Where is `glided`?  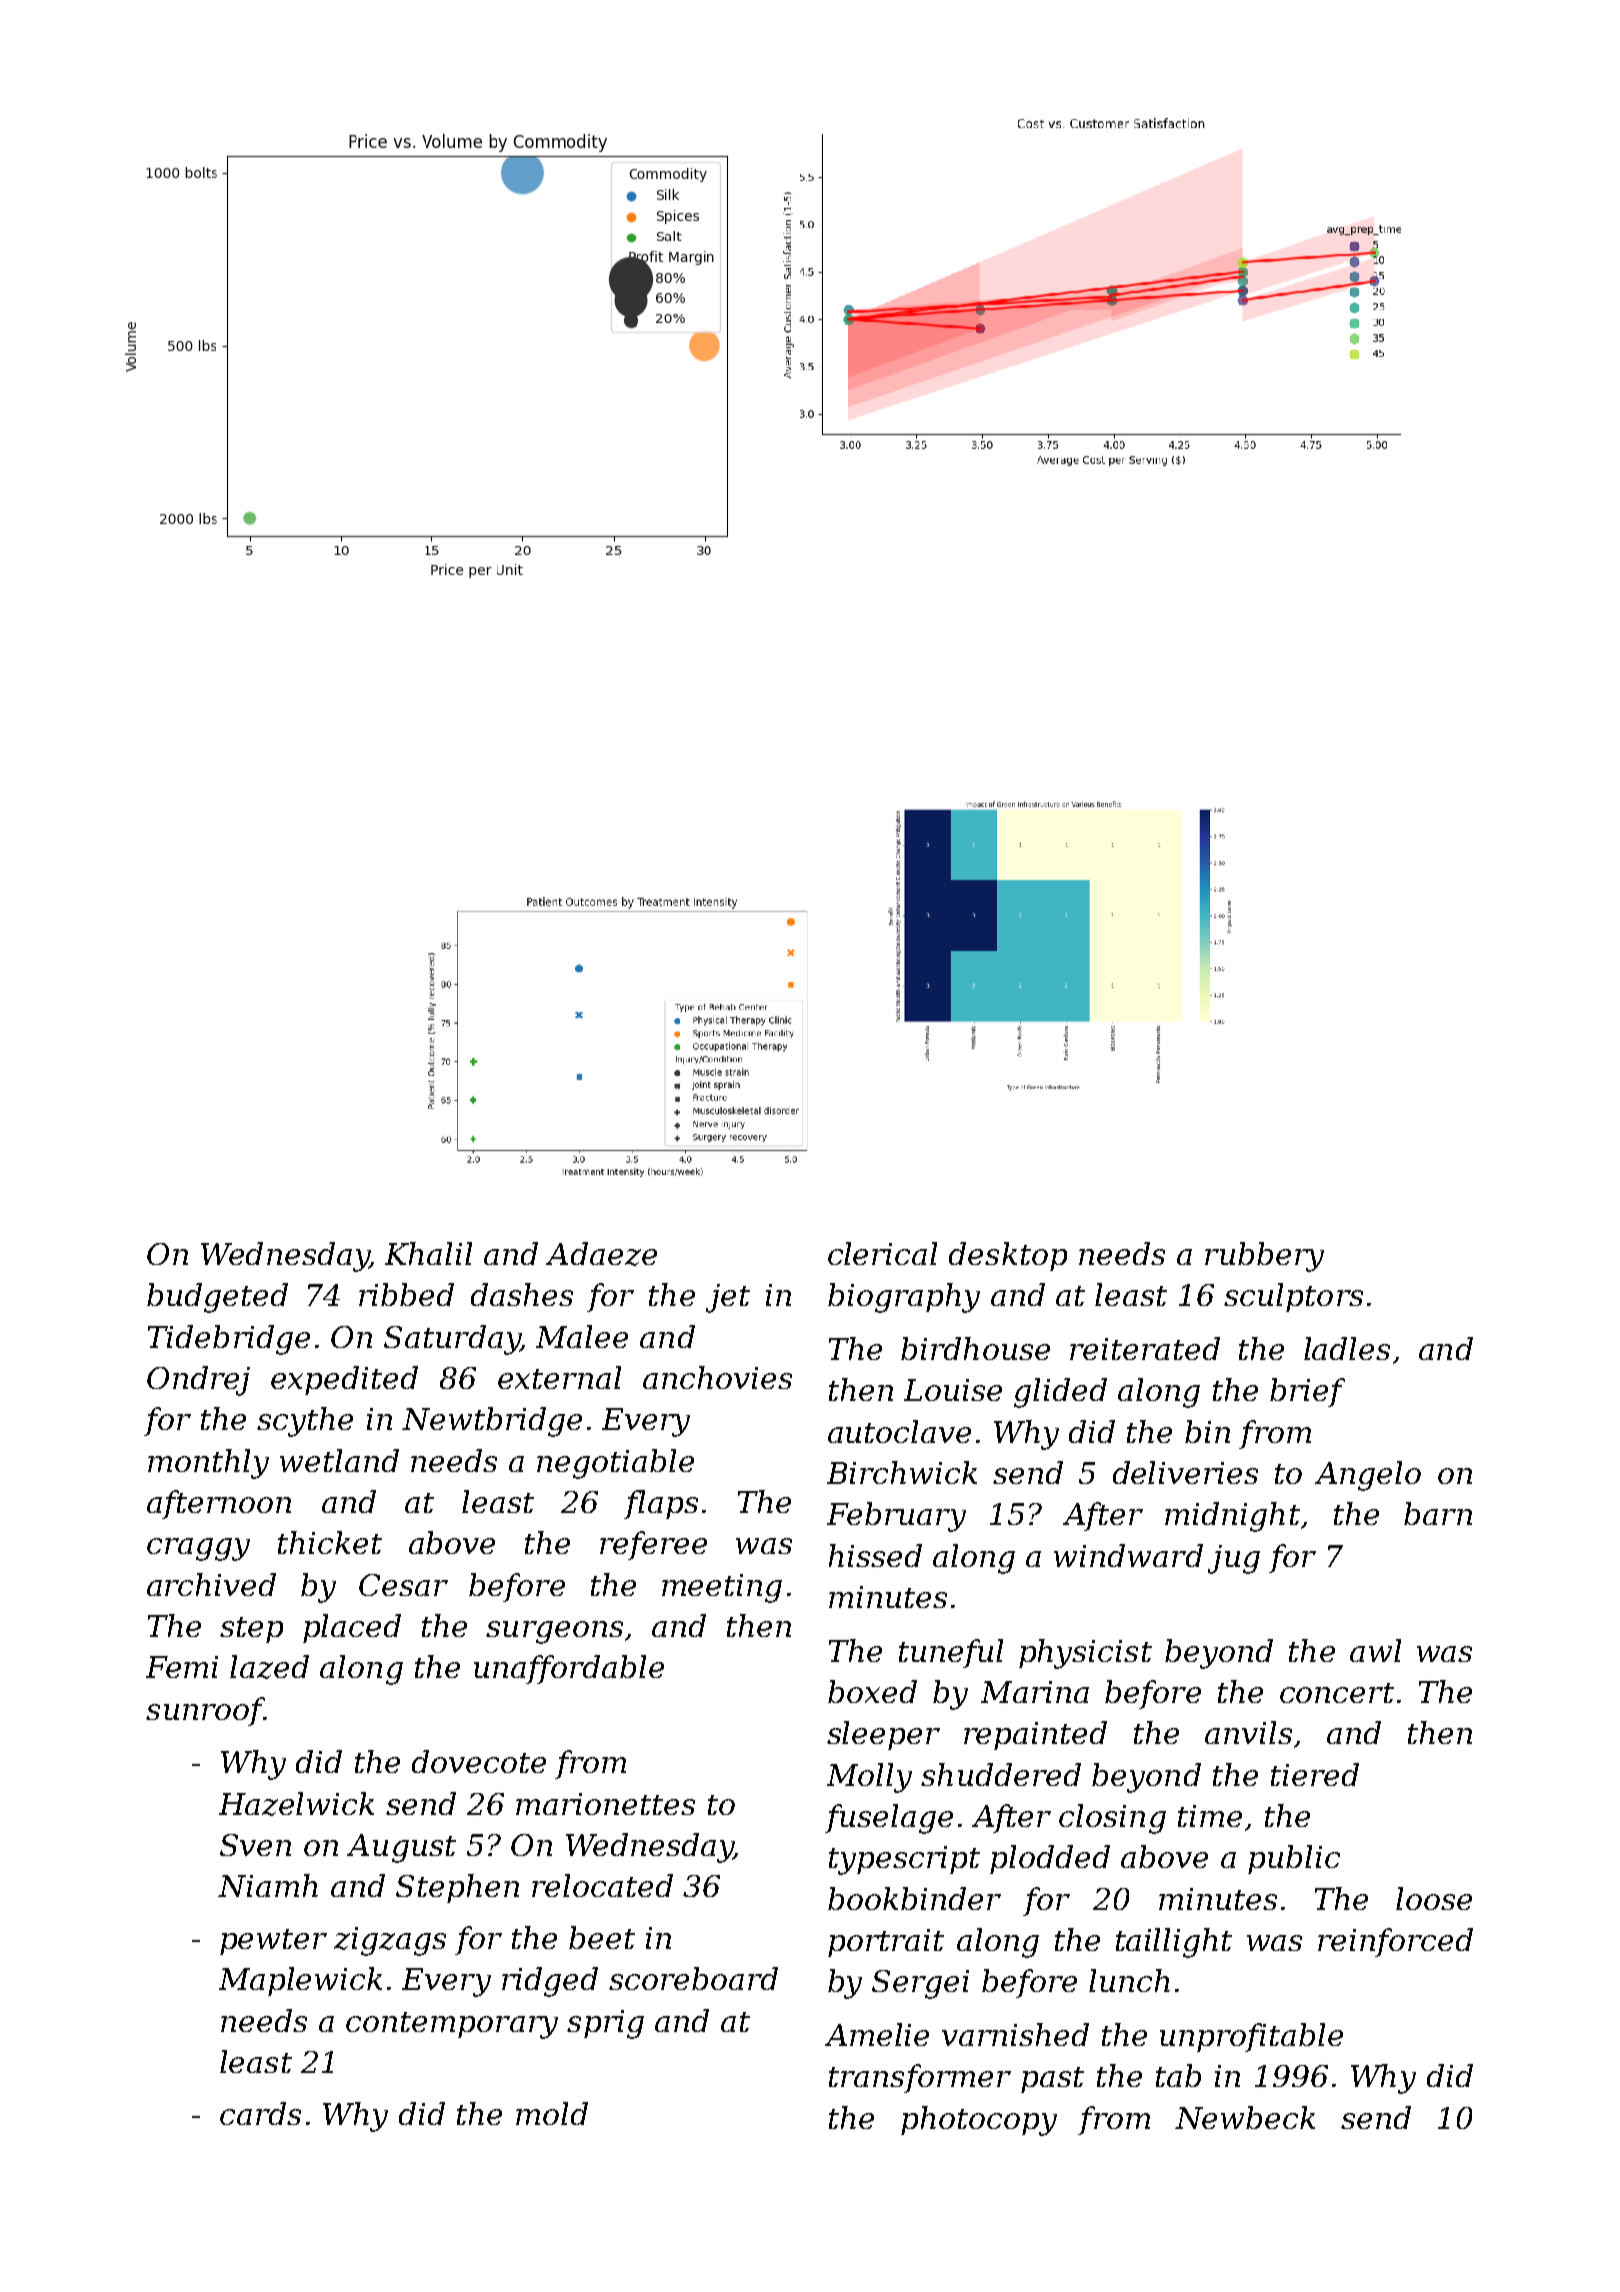 glided is located at coordinates (1060, 1393).
